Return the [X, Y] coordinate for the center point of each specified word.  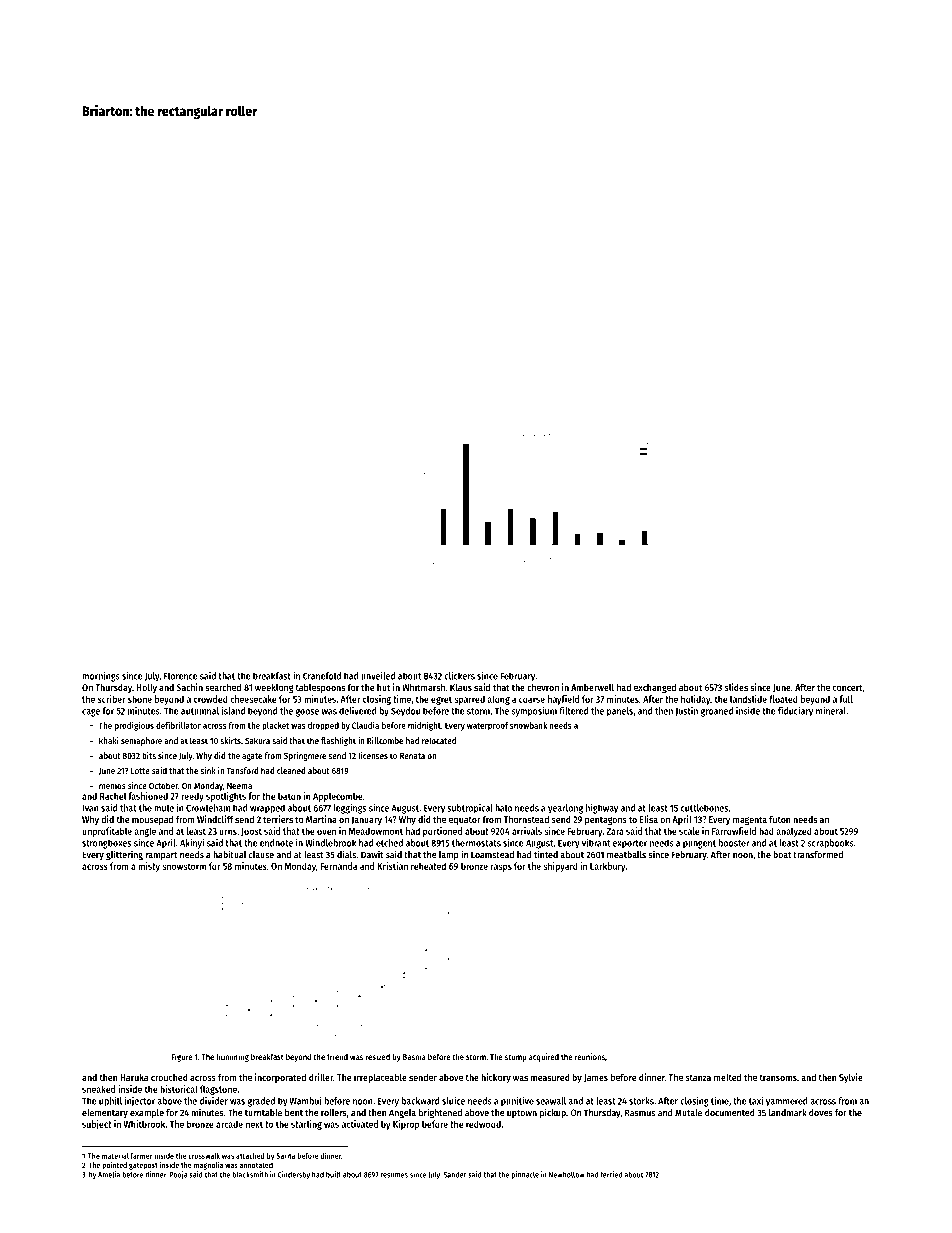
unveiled [378, 676]
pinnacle [525, 1175]
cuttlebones [704, 808]
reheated [428, 866]
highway [602, 809]
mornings [101, 677]
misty [149, 867]
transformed [818, 855]
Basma [414, 1057]
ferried [611, 1174]
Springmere [305, 756]
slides [736, 687]
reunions [590, 1056]
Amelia [109, 1174]
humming [233, 1057]
